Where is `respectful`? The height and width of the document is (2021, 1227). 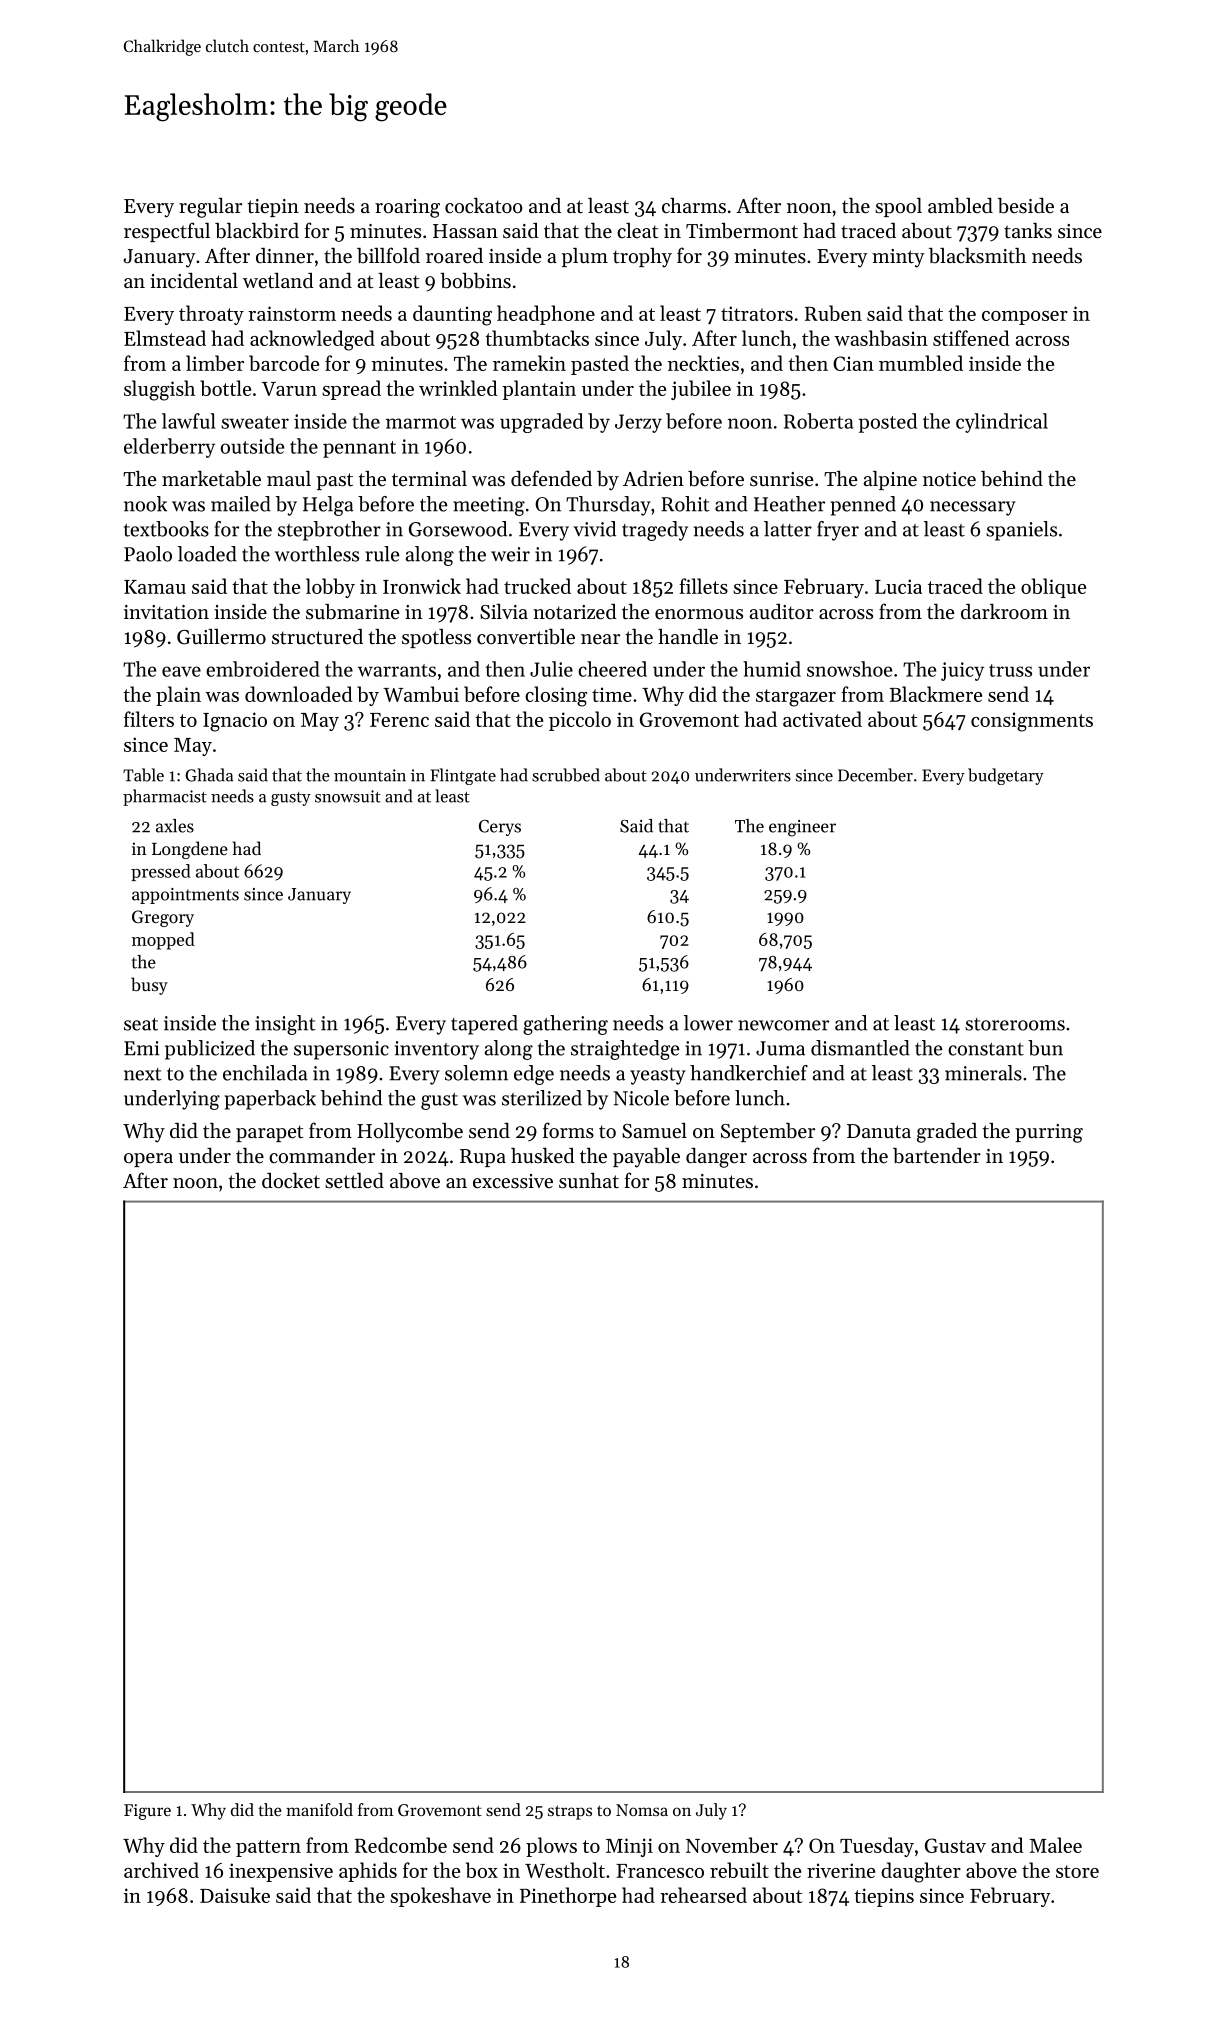 respectful is located at coordinates (167, 232).
